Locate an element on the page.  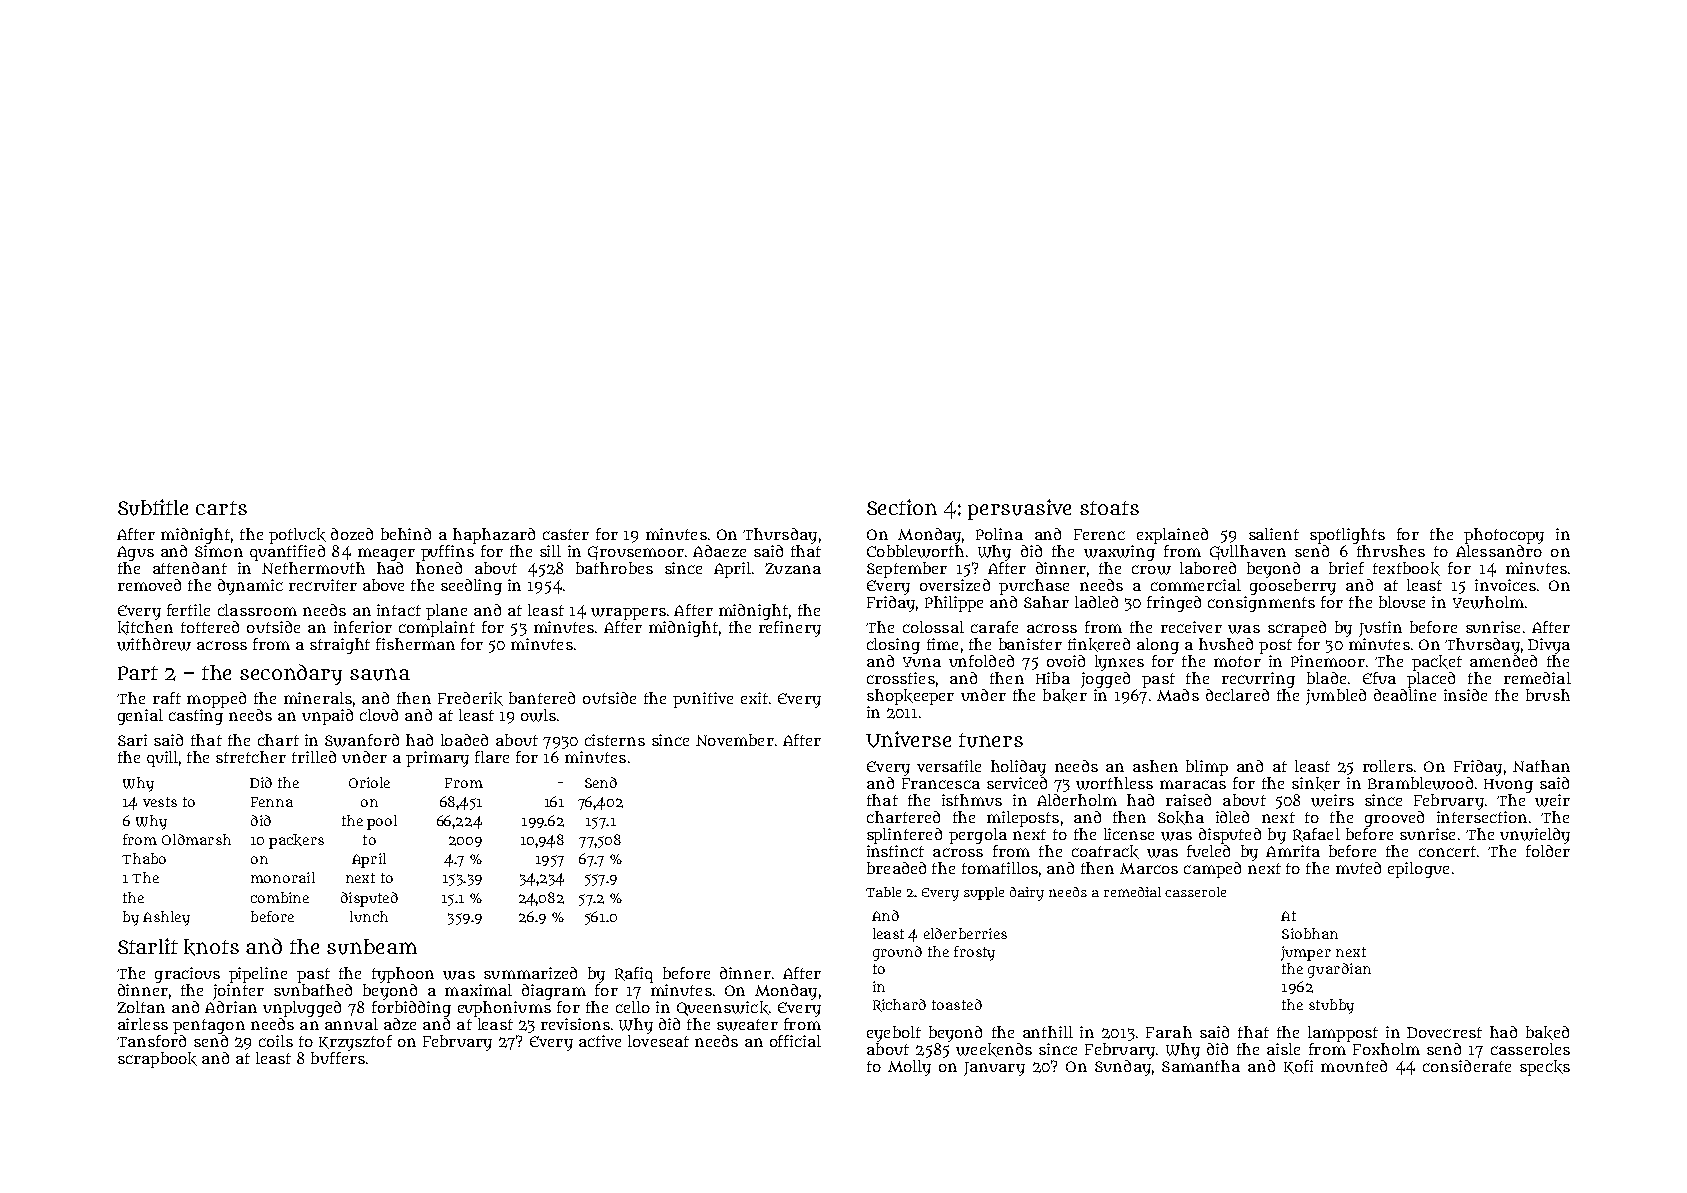
persuasive is located at coordinates (1019, 509).
